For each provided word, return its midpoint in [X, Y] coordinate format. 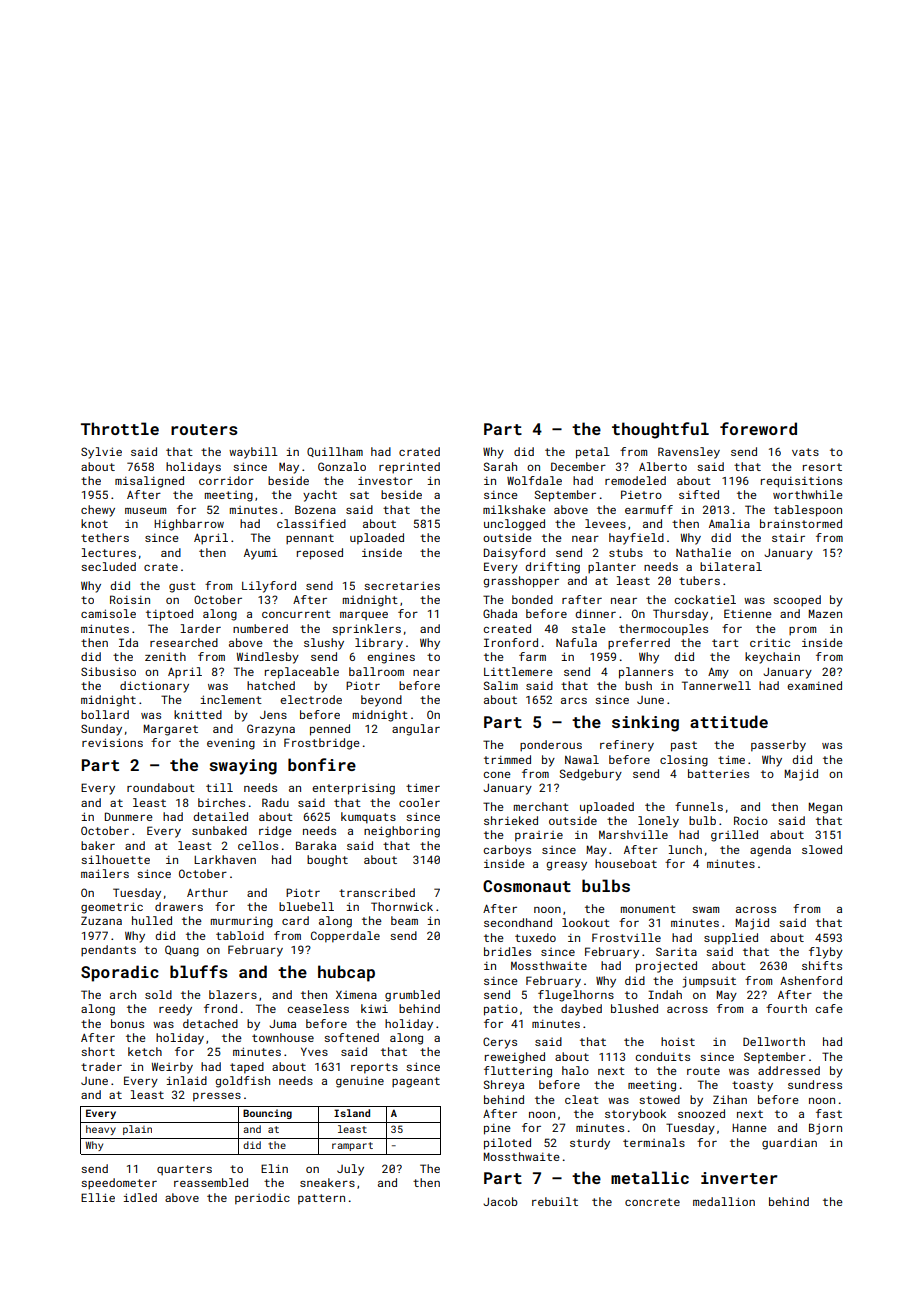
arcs [574, 700]
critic [770, 643]
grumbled [412, 996]
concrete [652, 1202]
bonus [127, 1023]
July [350, 1170]
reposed [320, 554]
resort [822, 467]
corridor [226, 480]
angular [416, 730]
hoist [678, 1041]
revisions [112, 742]
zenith [165, 656]
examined [814, 685]
